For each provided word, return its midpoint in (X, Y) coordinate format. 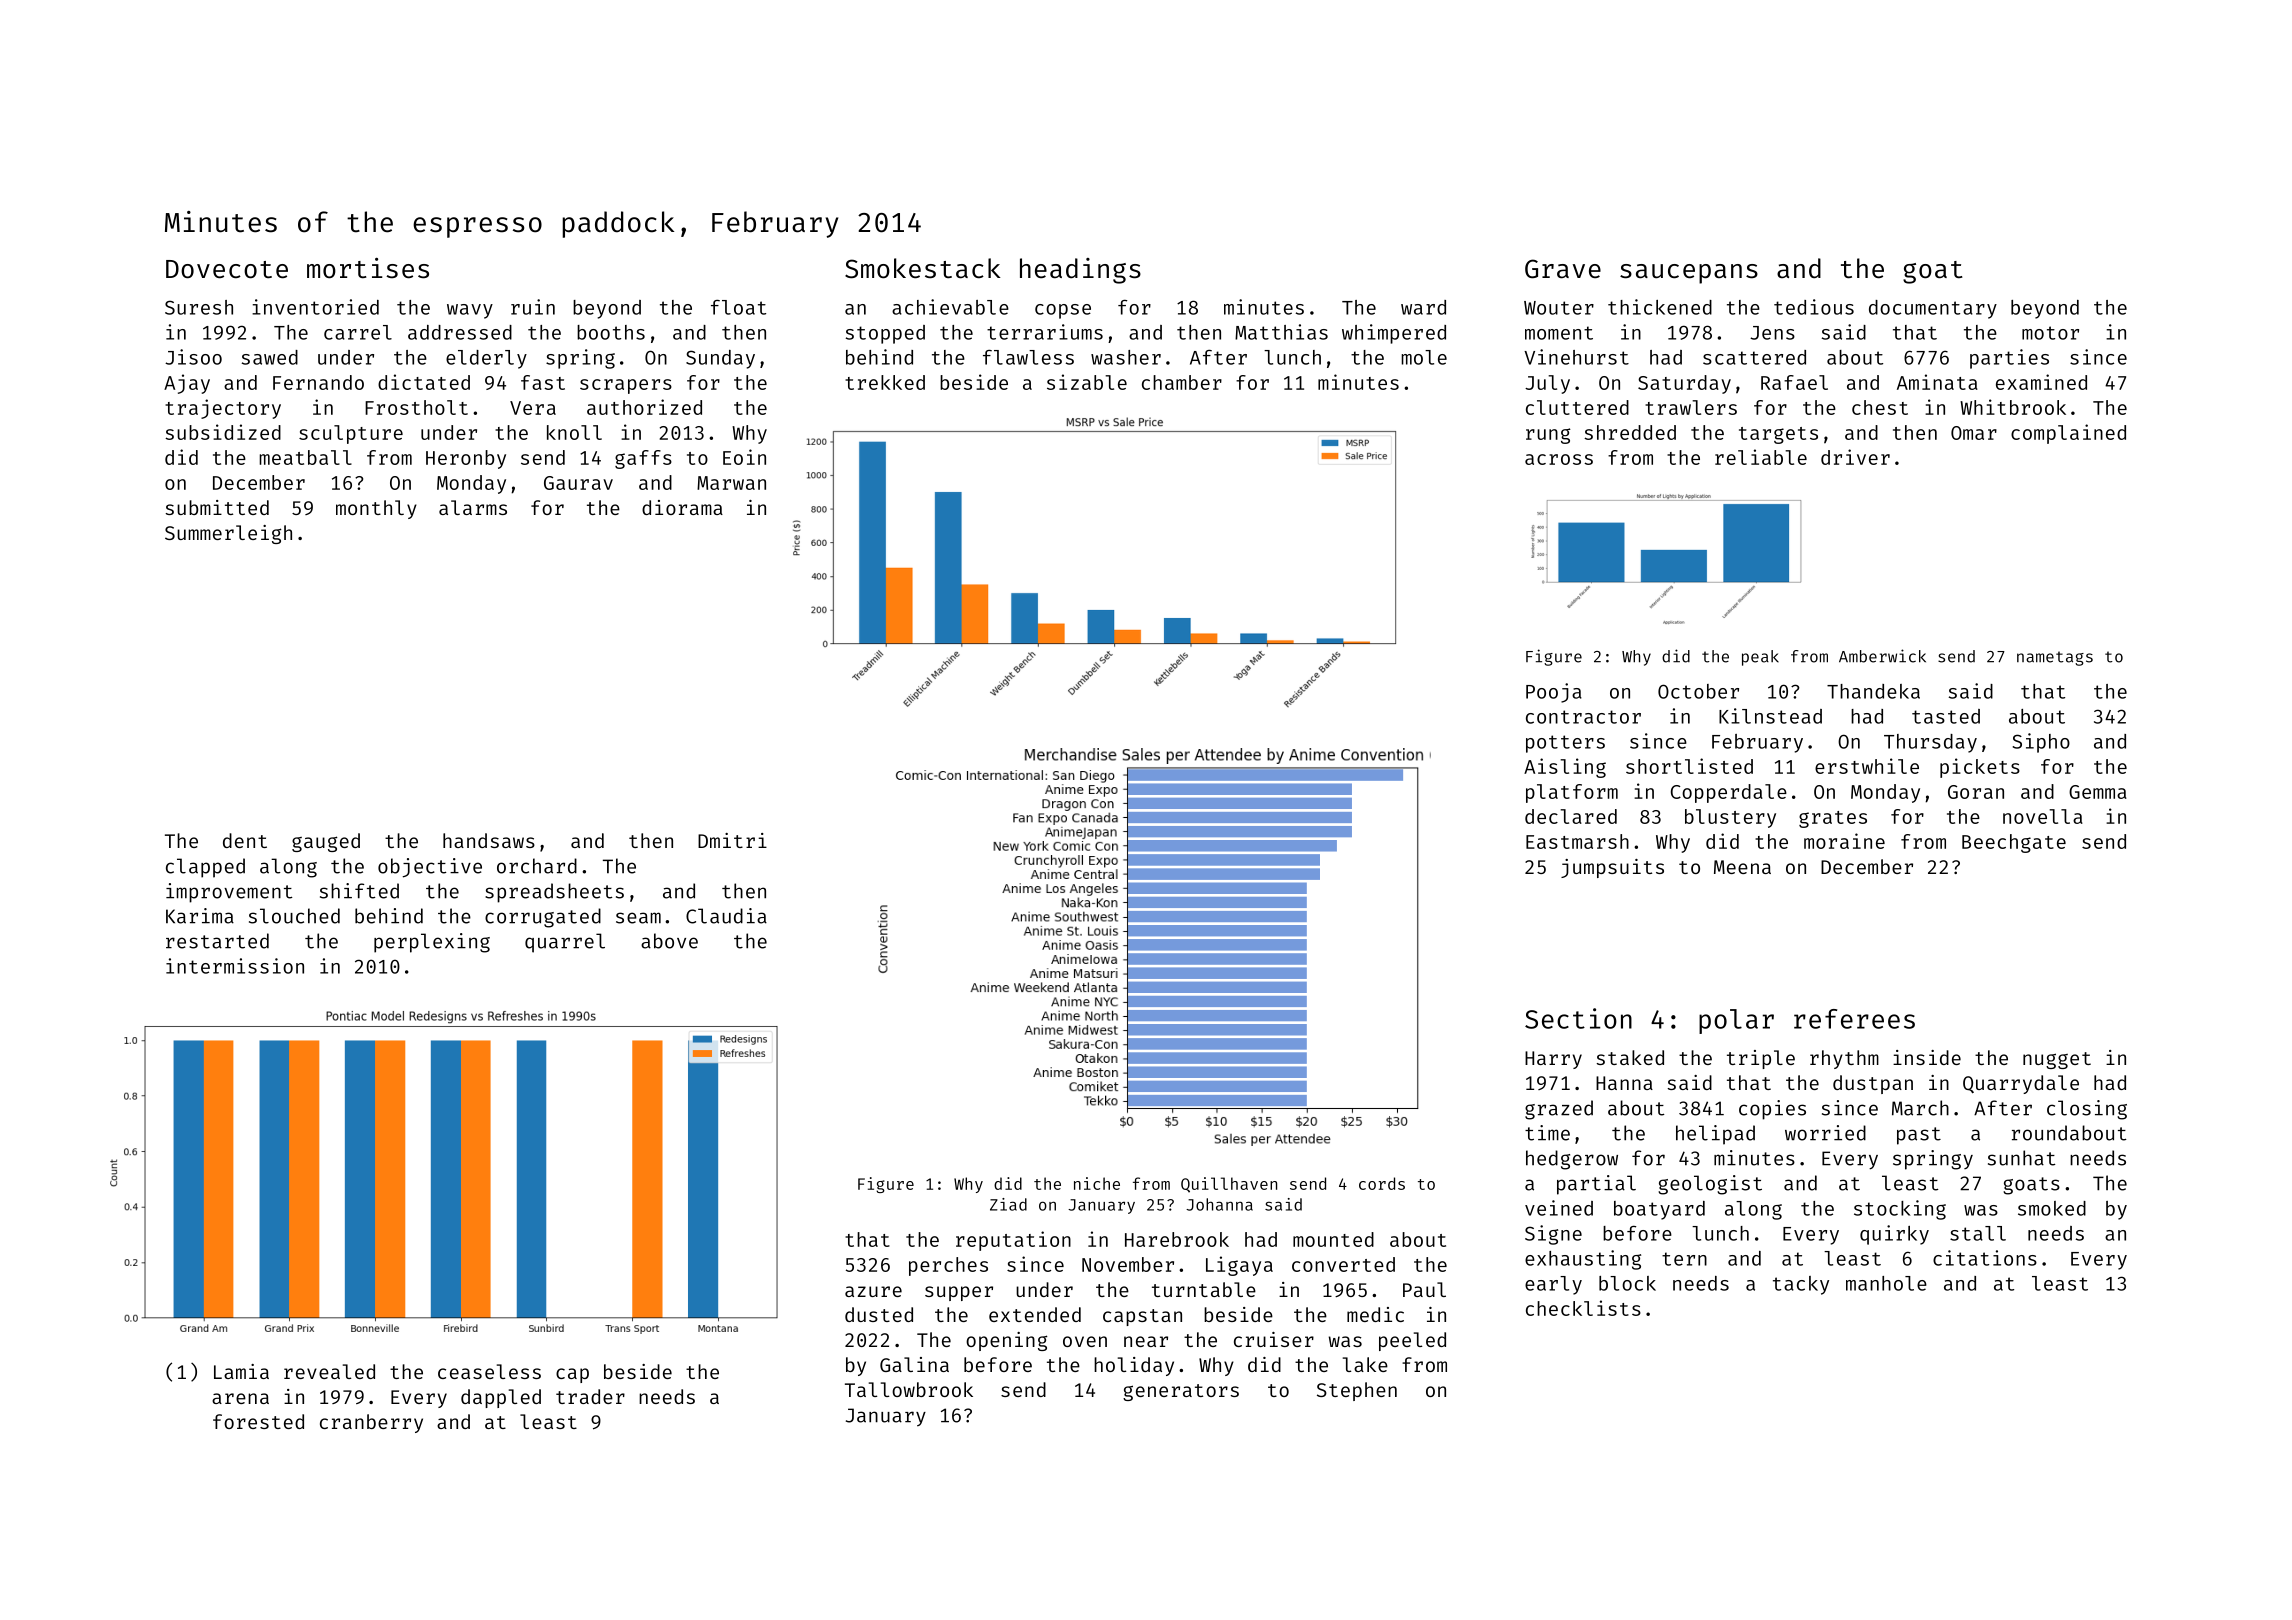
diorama (682, 507)
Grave (1563, 269)
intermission (235, 966)
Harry (1553, 1060)
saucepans (1689, 274)
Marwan (731, 483)
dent (245, 840)
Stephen (1357, 1391)
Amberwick (1882, 656)
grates (1833, 819)
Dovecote (227, 269)
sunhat (2022, 1158)
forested (258, 1421)
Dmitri (732, 840)
